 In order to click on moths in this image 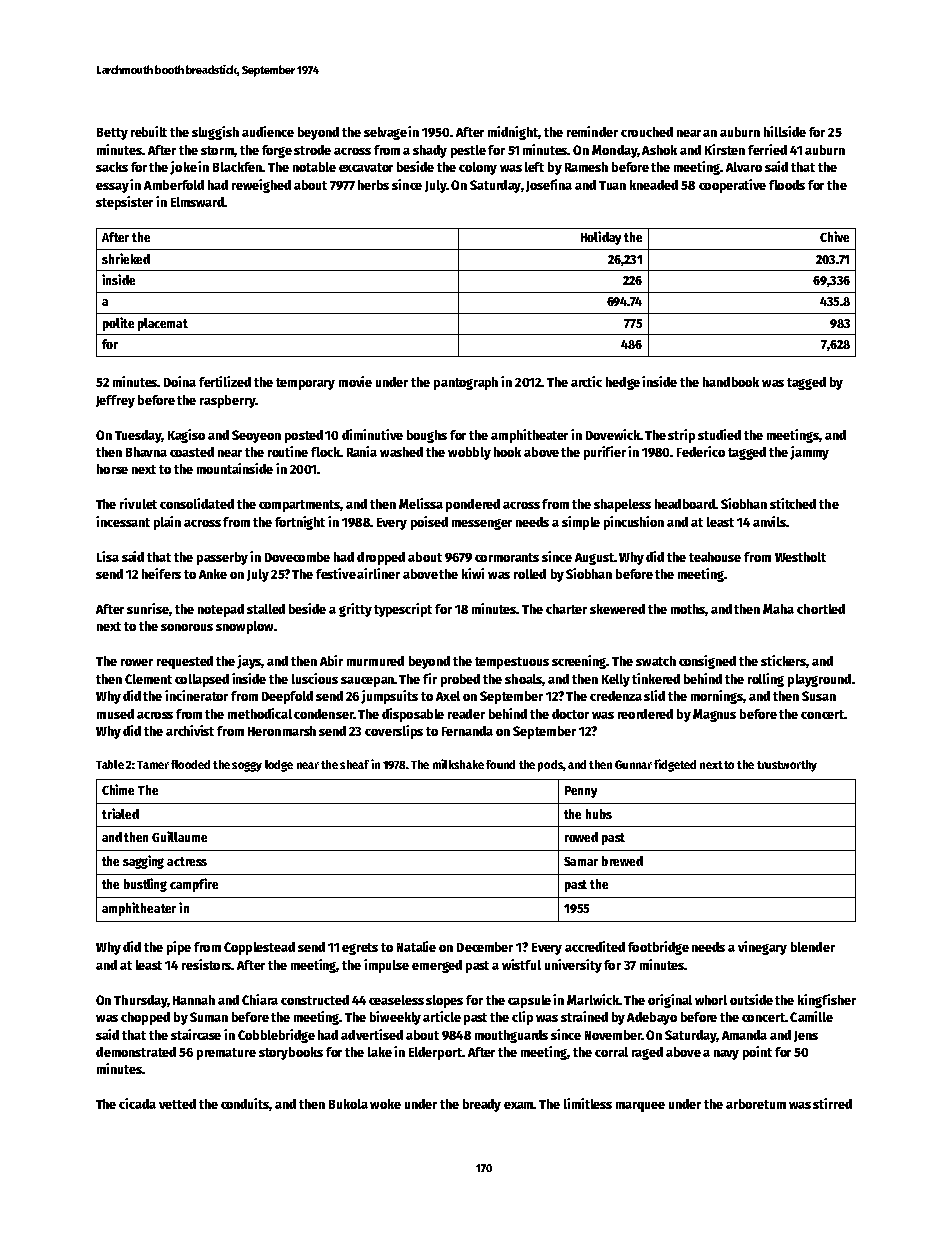, I will do `click(688, 610)`.
